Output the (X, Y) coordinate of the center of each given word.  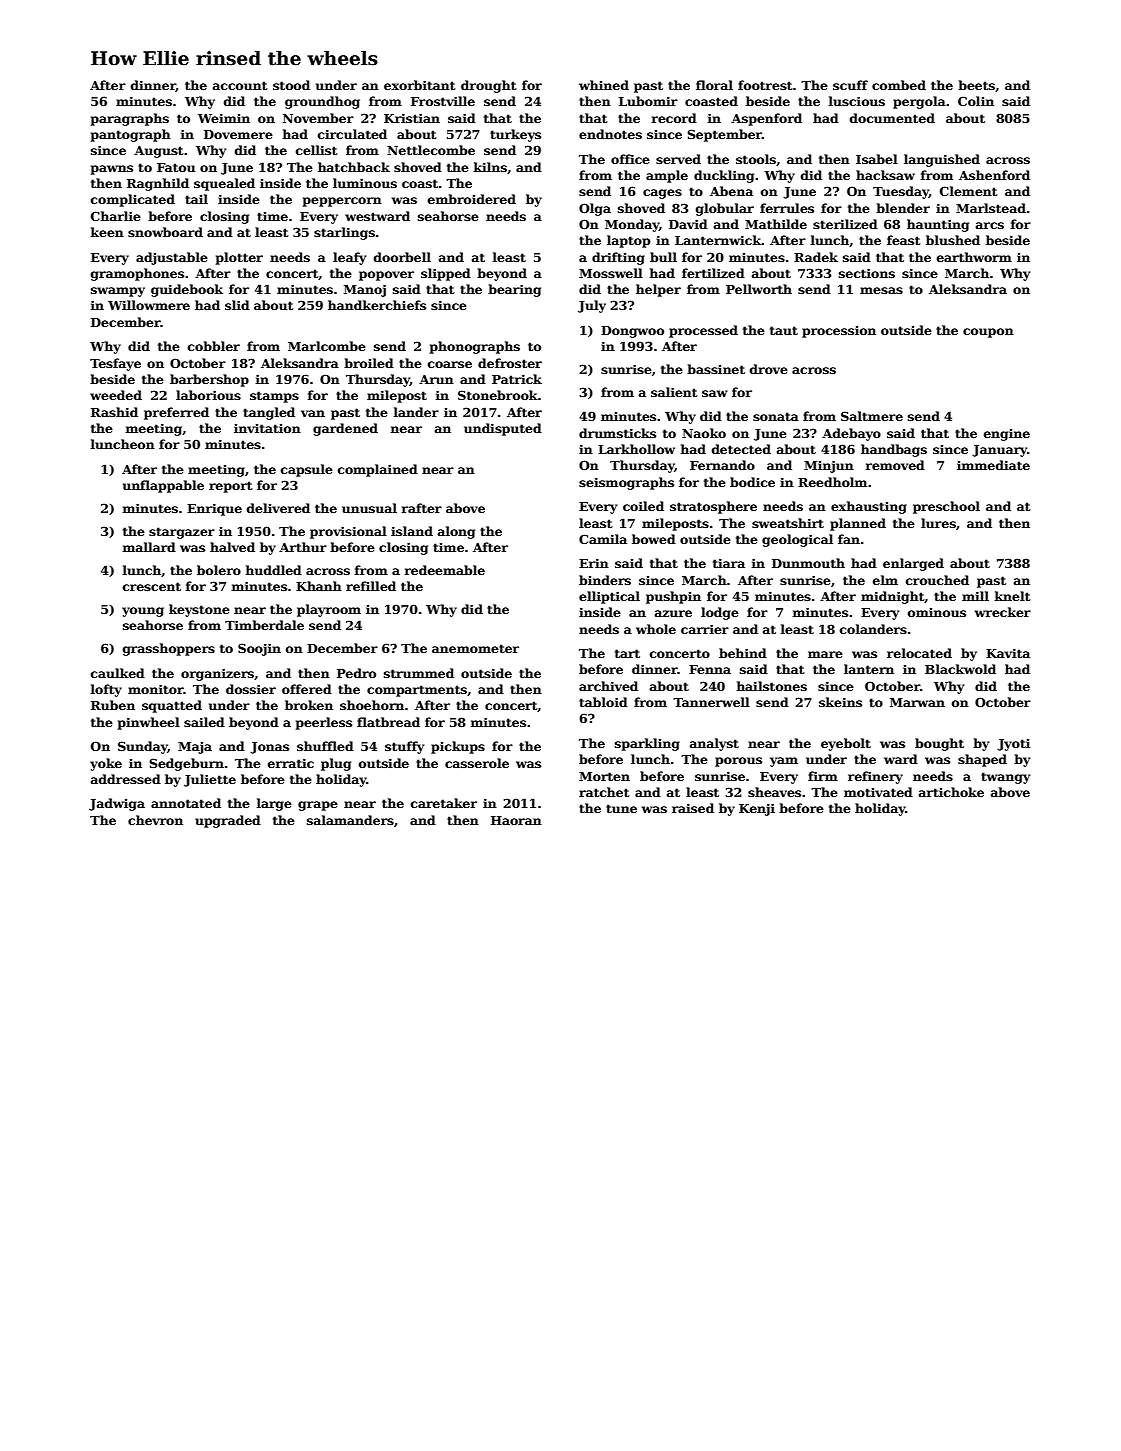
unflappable (163, 486)
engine (1007, 435)
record (674, 118)
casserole (477, 763)
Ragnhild (158, 184)
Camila (603, 539)
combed (899, 85)
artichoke (951, 792)
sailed (204, 722)
